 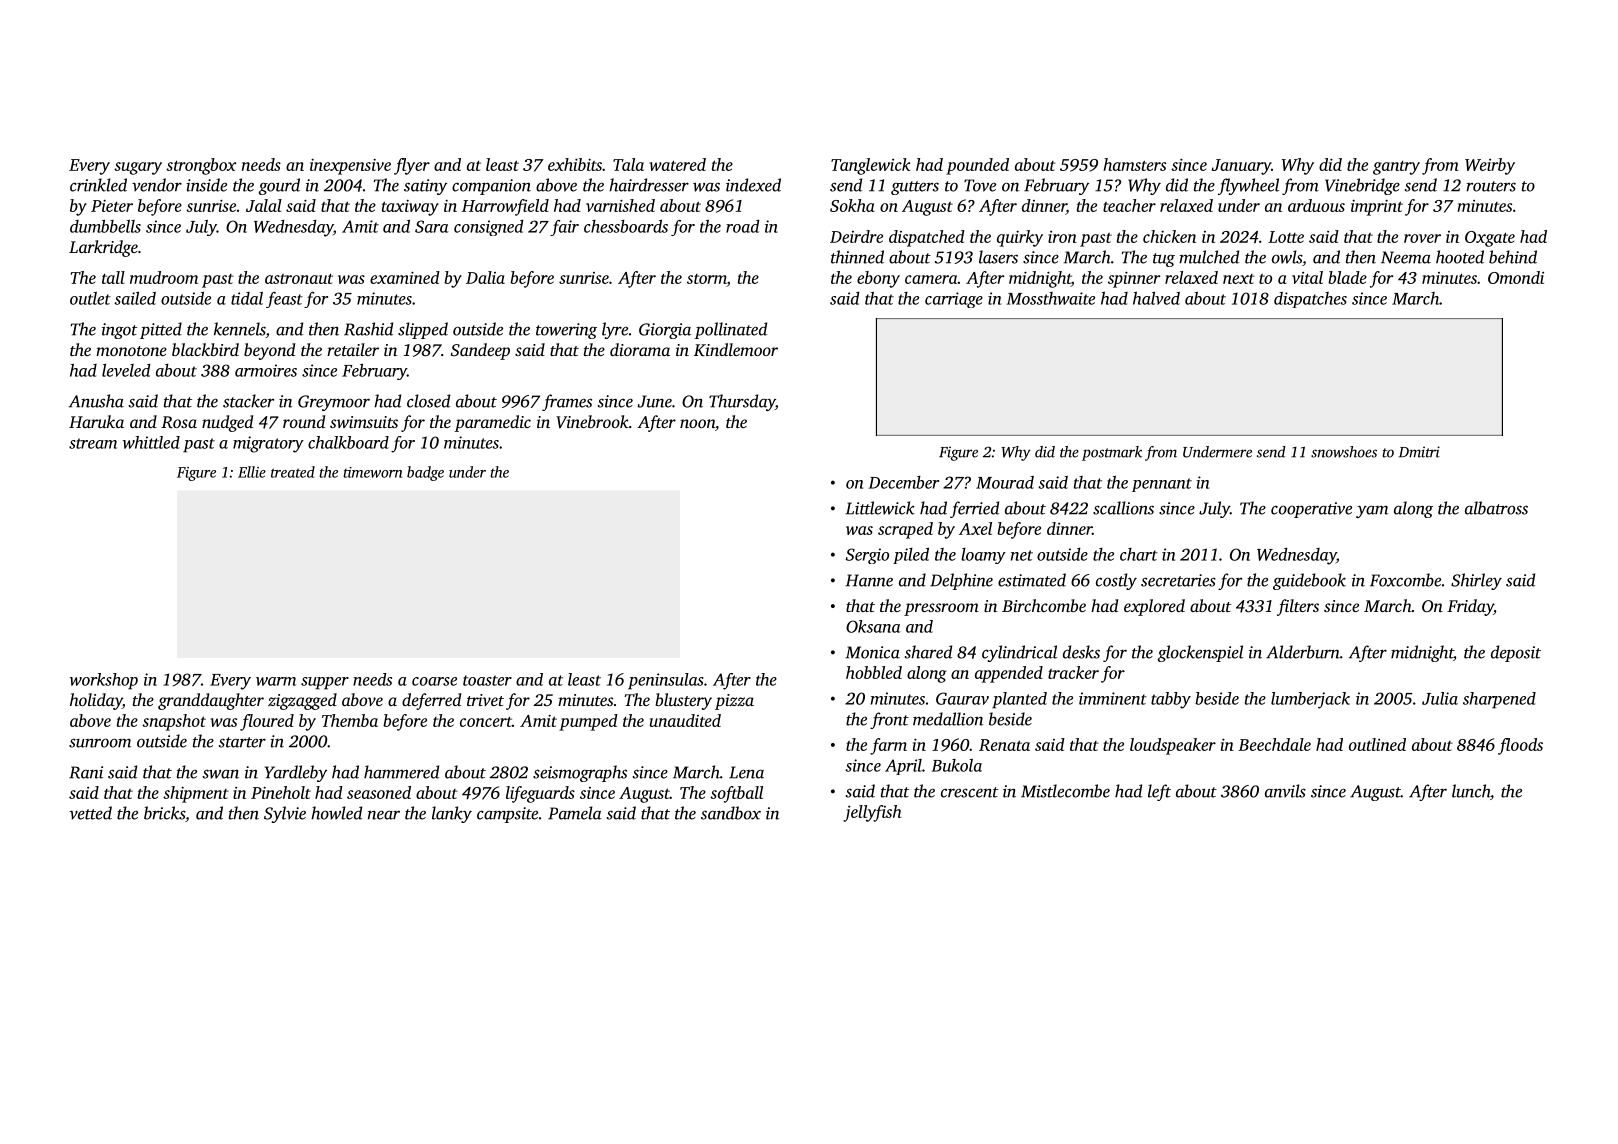 I want to click on coarse, so click(x=434, y=681).
